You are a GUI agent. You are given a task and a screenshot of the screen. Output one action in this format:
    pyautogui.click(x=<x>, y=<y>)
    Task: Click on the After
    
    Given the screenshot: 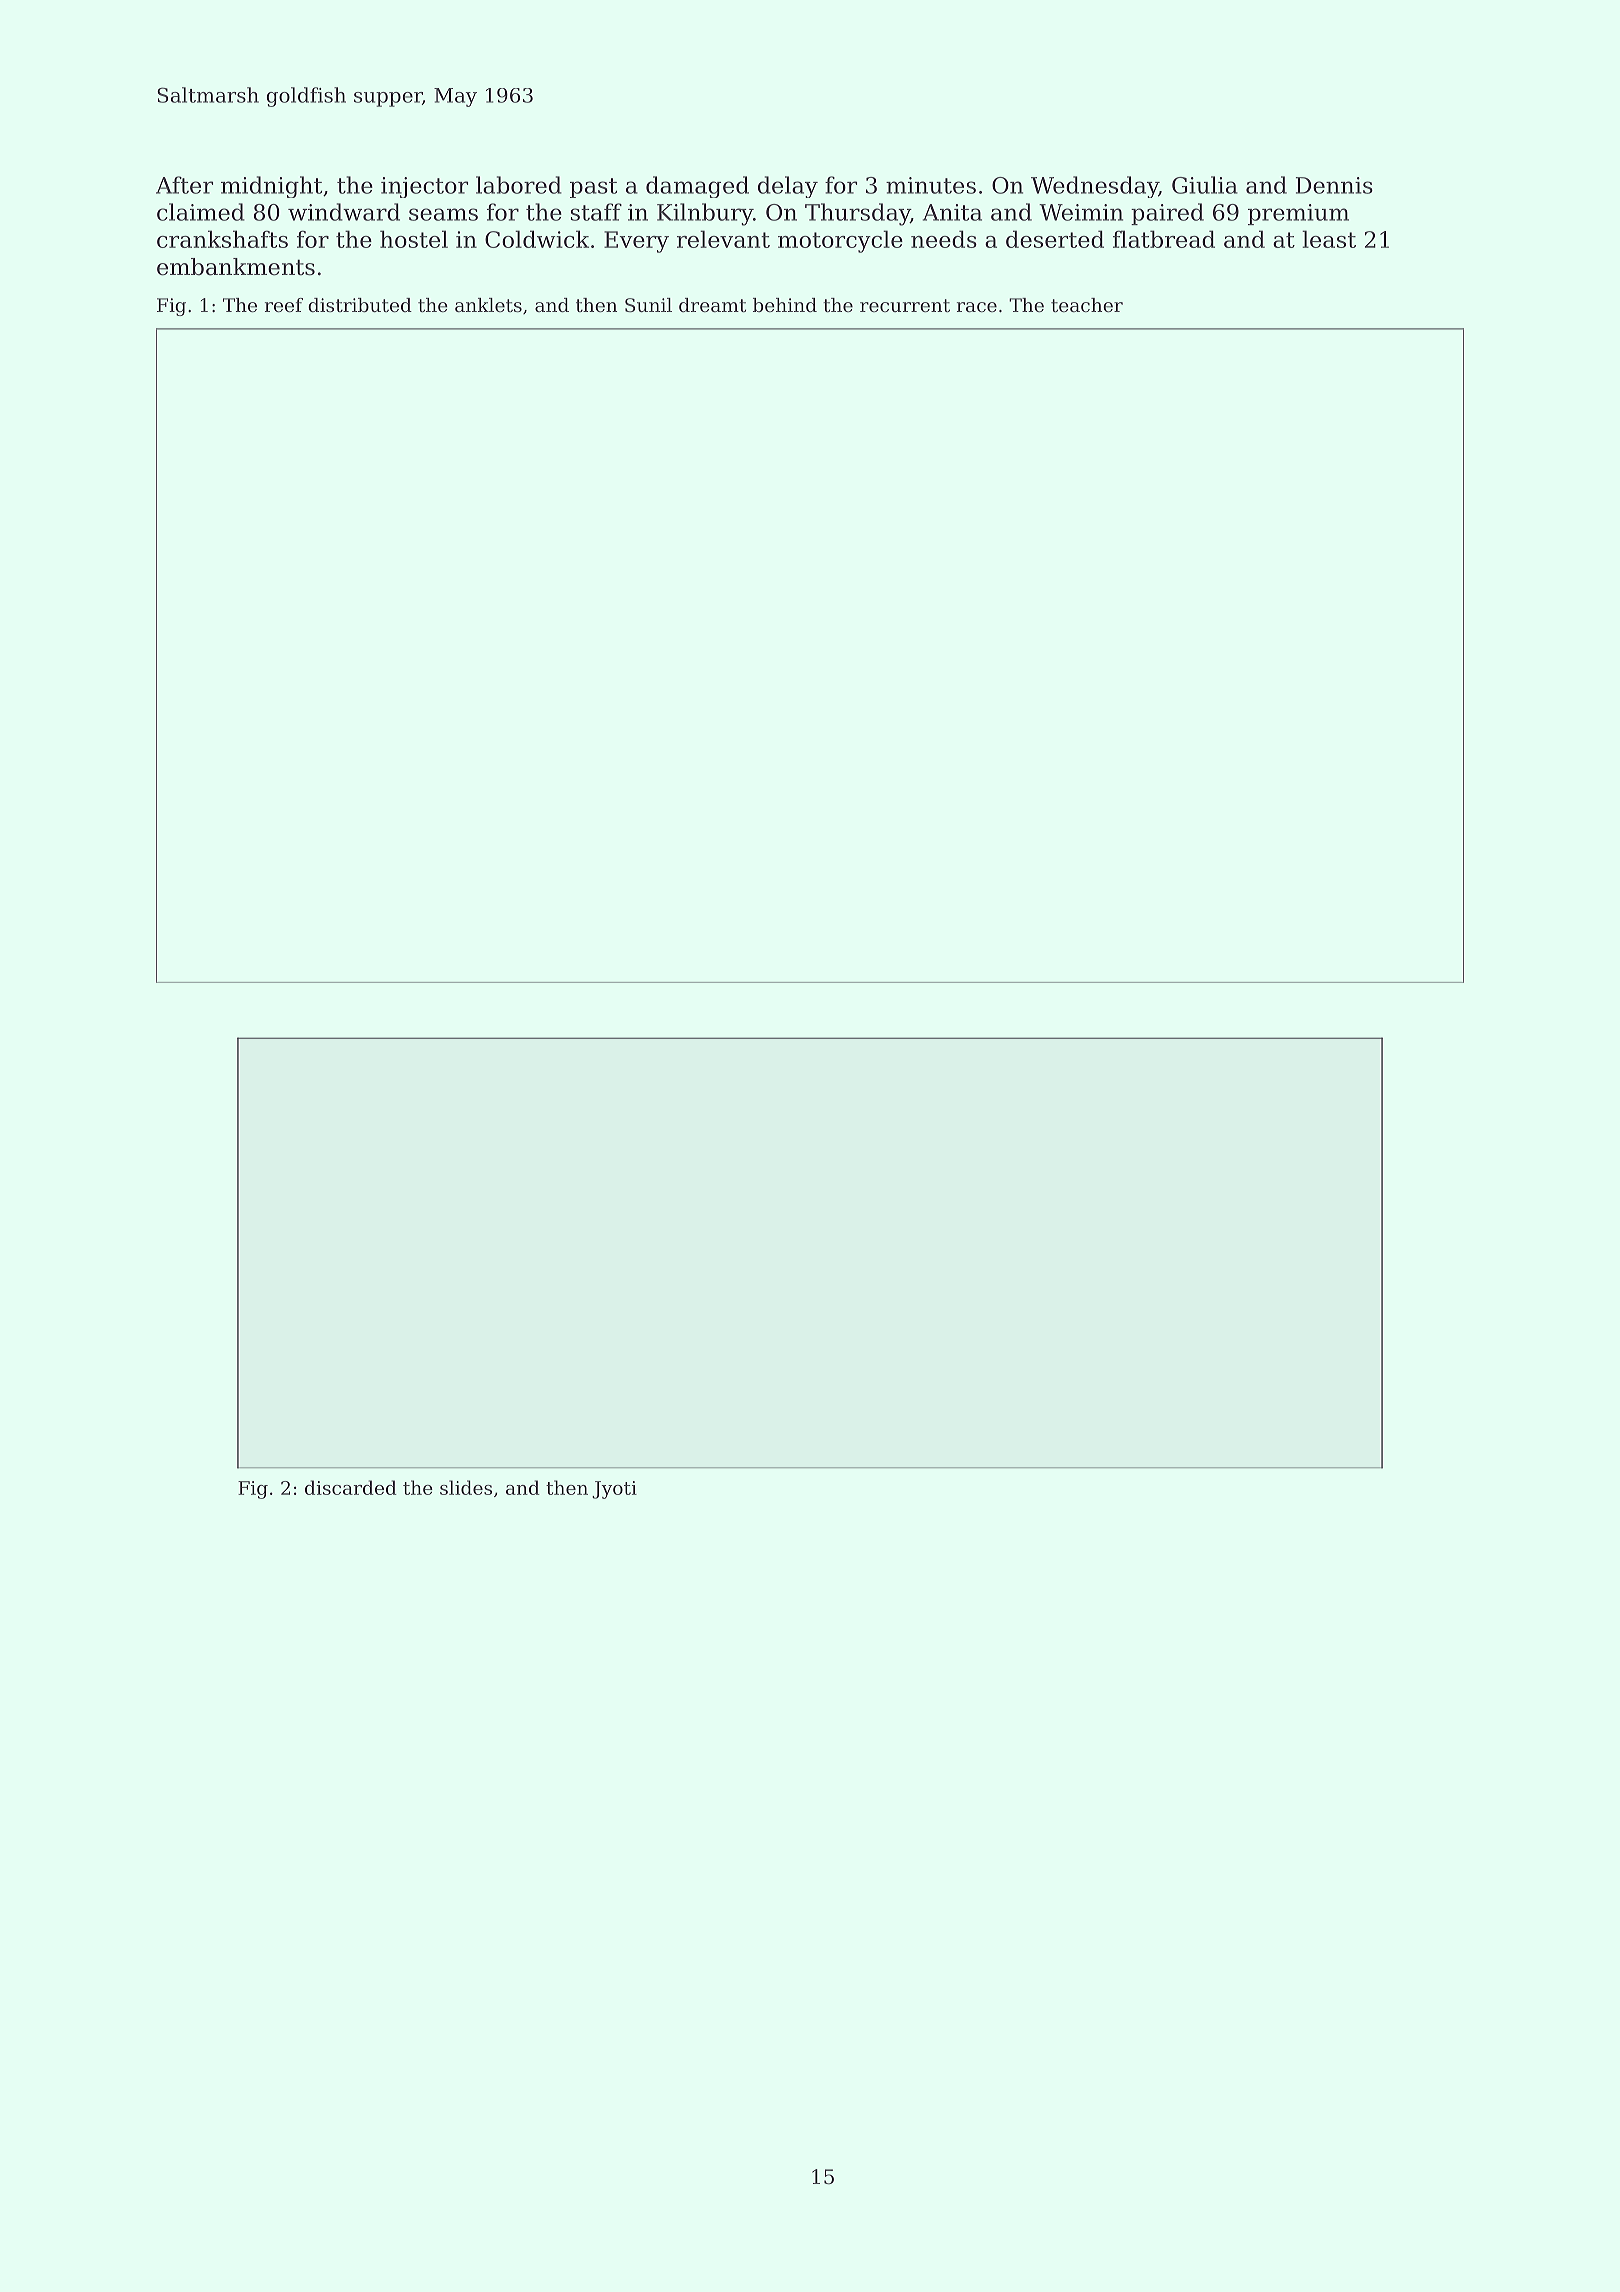 What is the action you would take?
    pyautogui.click(x=184, y=185)
